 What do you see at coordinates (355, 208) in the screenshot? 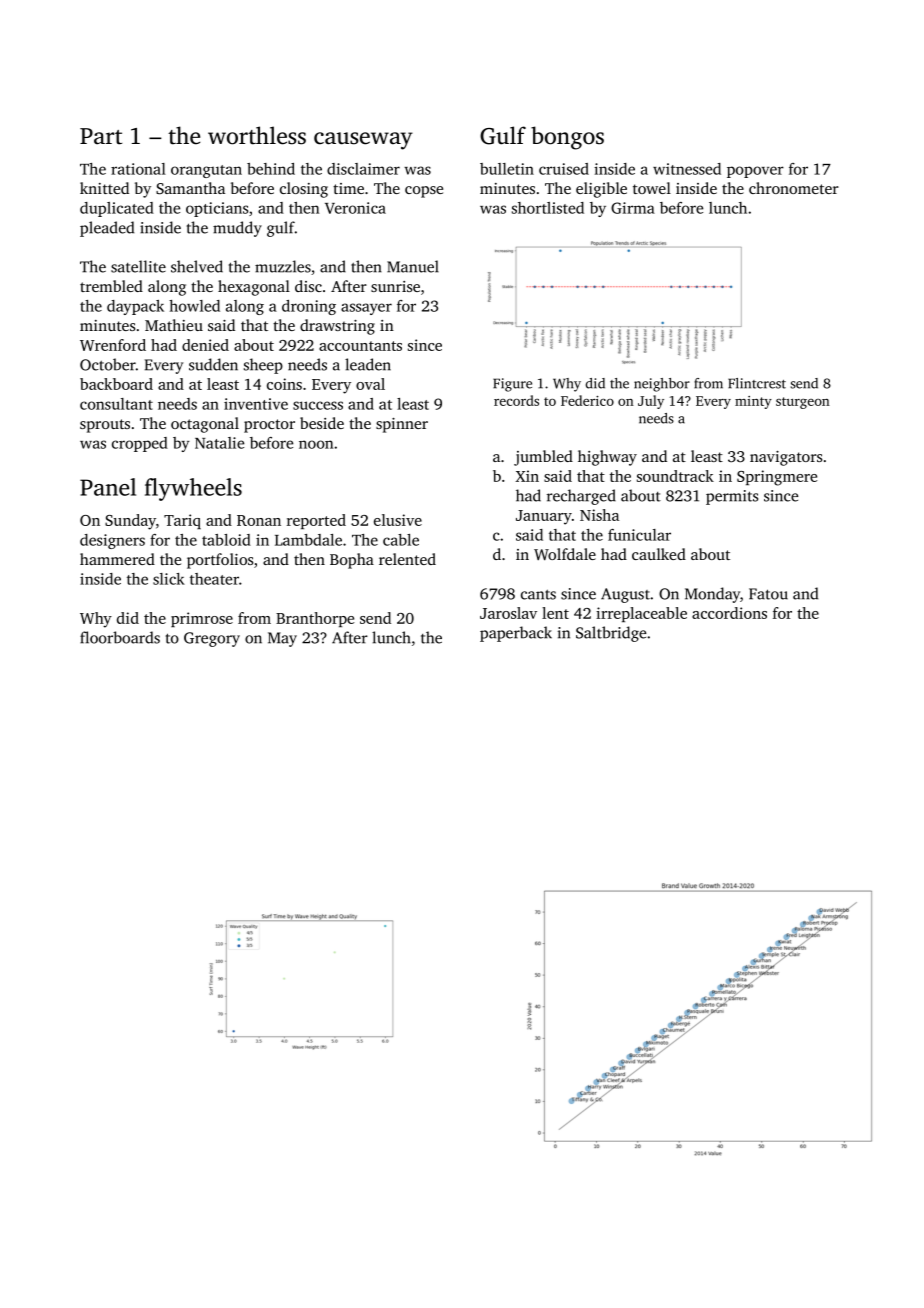
I see `Veronica` at bounding box center [355, 208].
